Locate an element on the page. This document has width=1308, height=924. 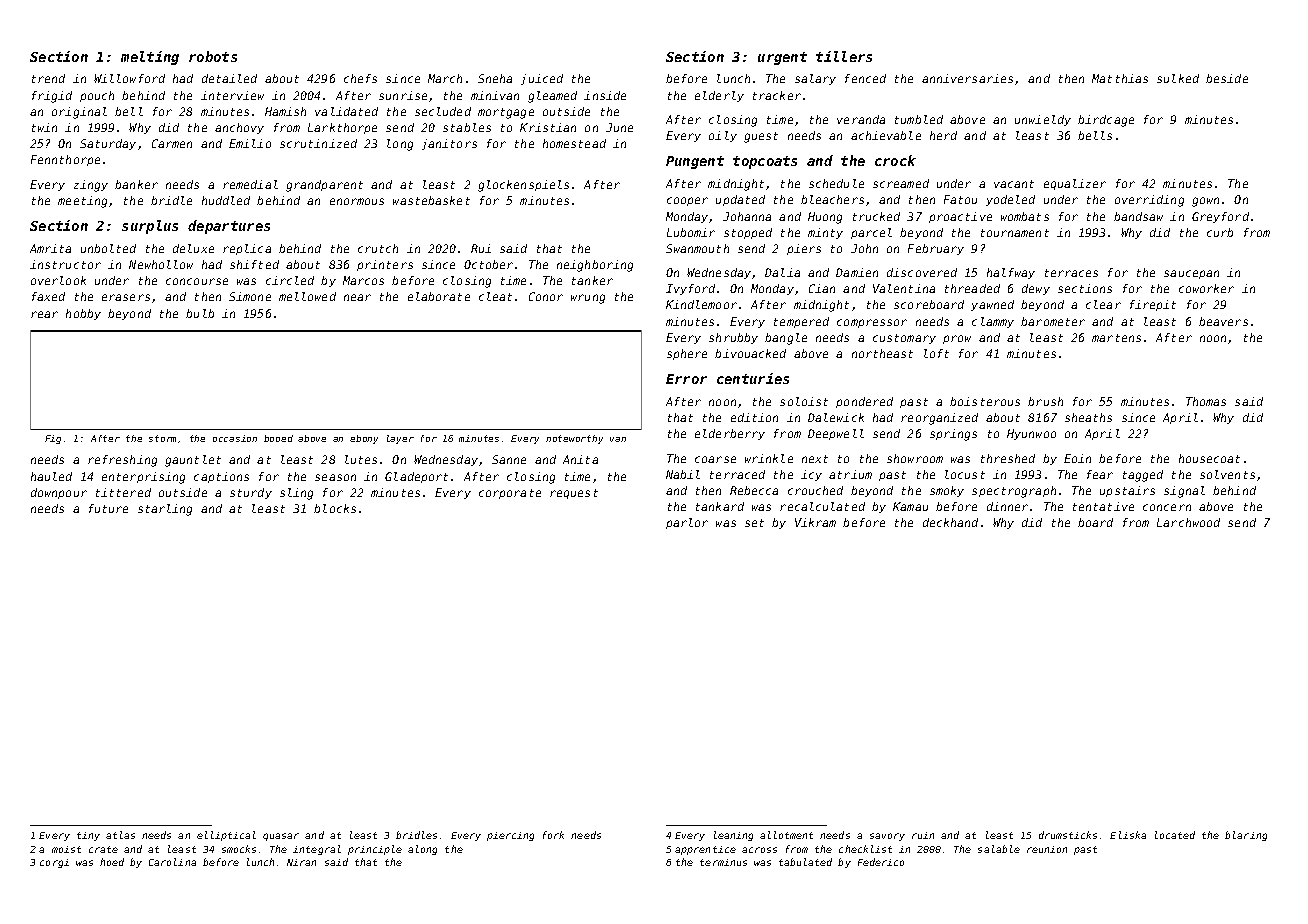
elderly is located at coordinates (719, 96).
